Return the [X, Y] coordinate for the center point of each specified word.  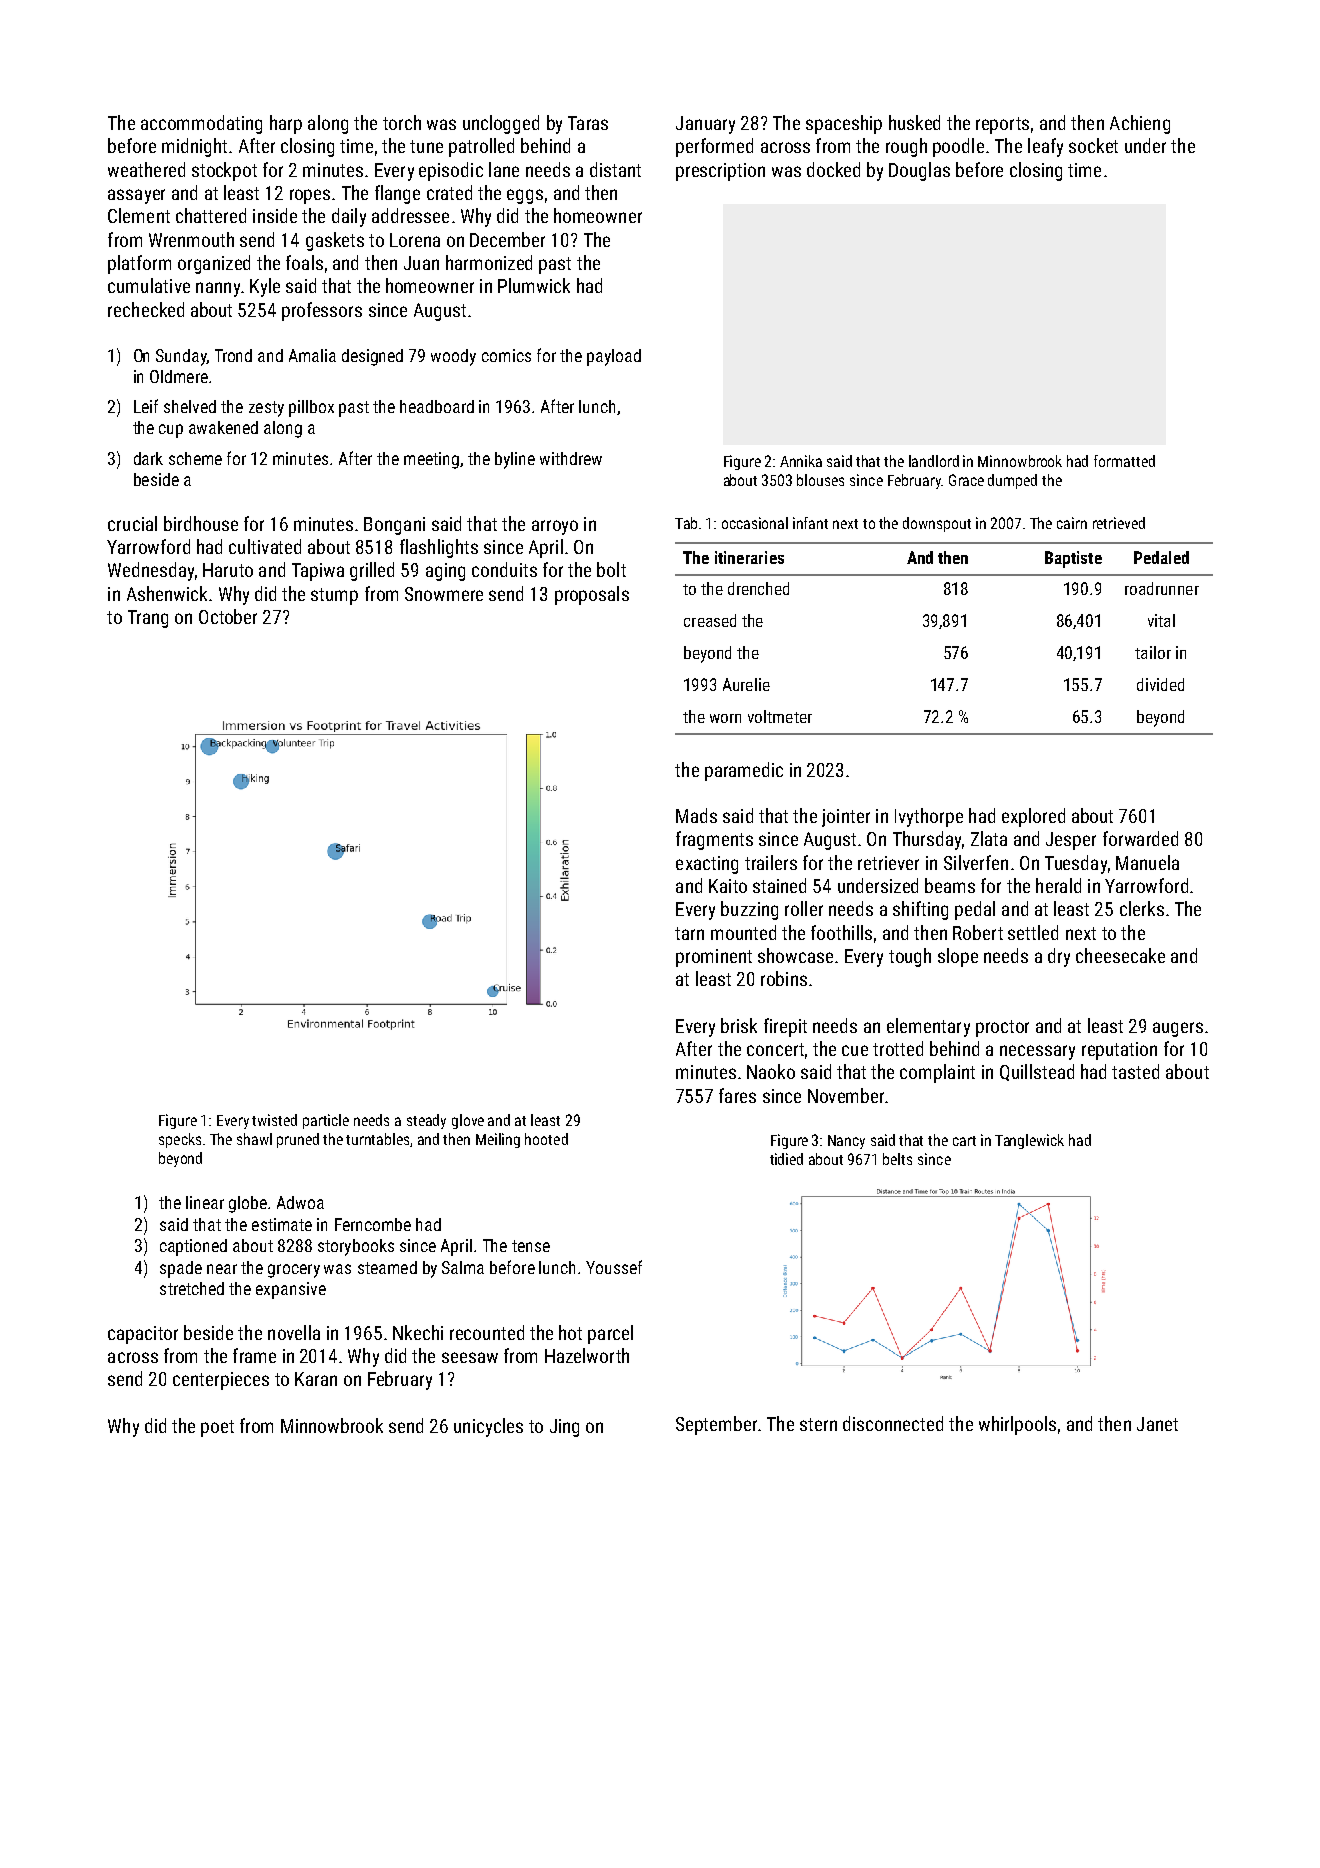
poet [217, 1428]
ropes [310, 196]
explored [1033, 817]
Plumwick [534, 285]
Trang [148, 619]
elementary [928, 1027]
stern [818, 1424]
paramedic [744, 771]
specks [180, 1140]
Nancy [846, 1142]
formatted [1124, 461]
